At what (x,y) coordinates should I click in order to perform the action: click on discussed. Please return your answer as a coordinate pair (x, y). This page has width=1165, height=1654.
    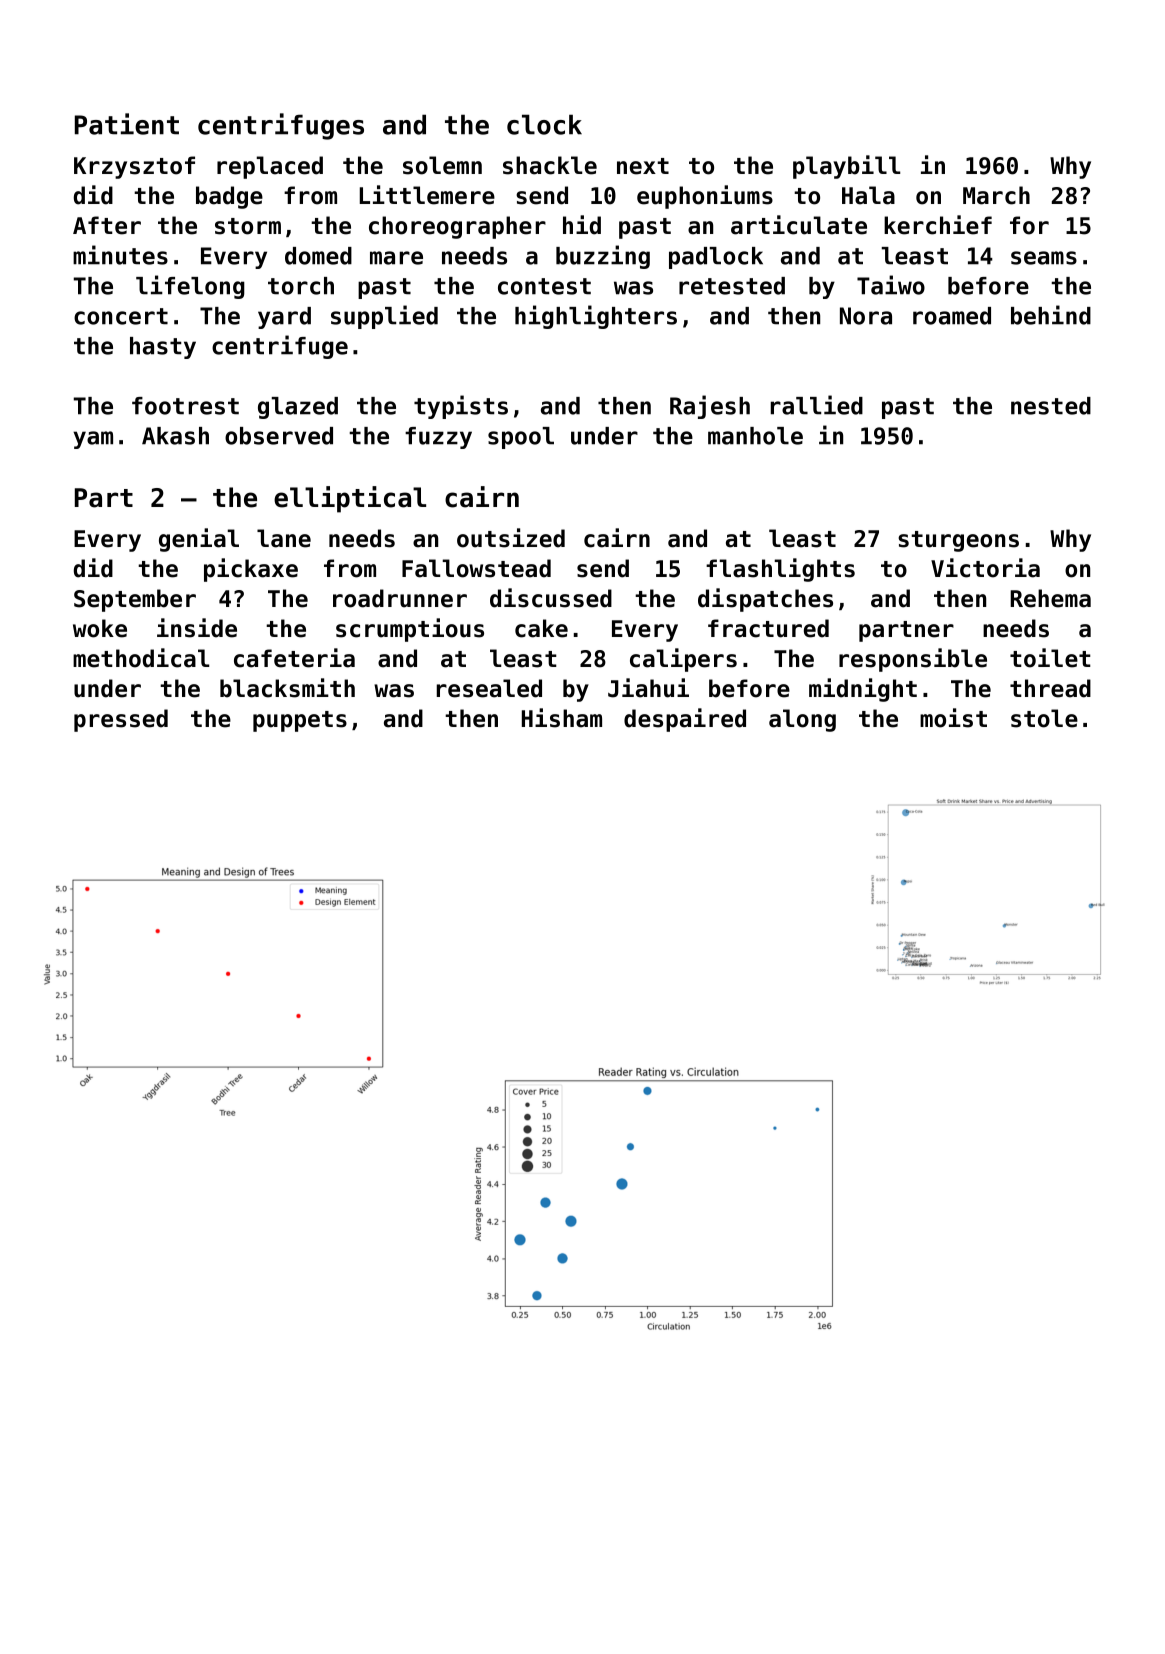
    Looking at the image, I should click on (551, 598).
